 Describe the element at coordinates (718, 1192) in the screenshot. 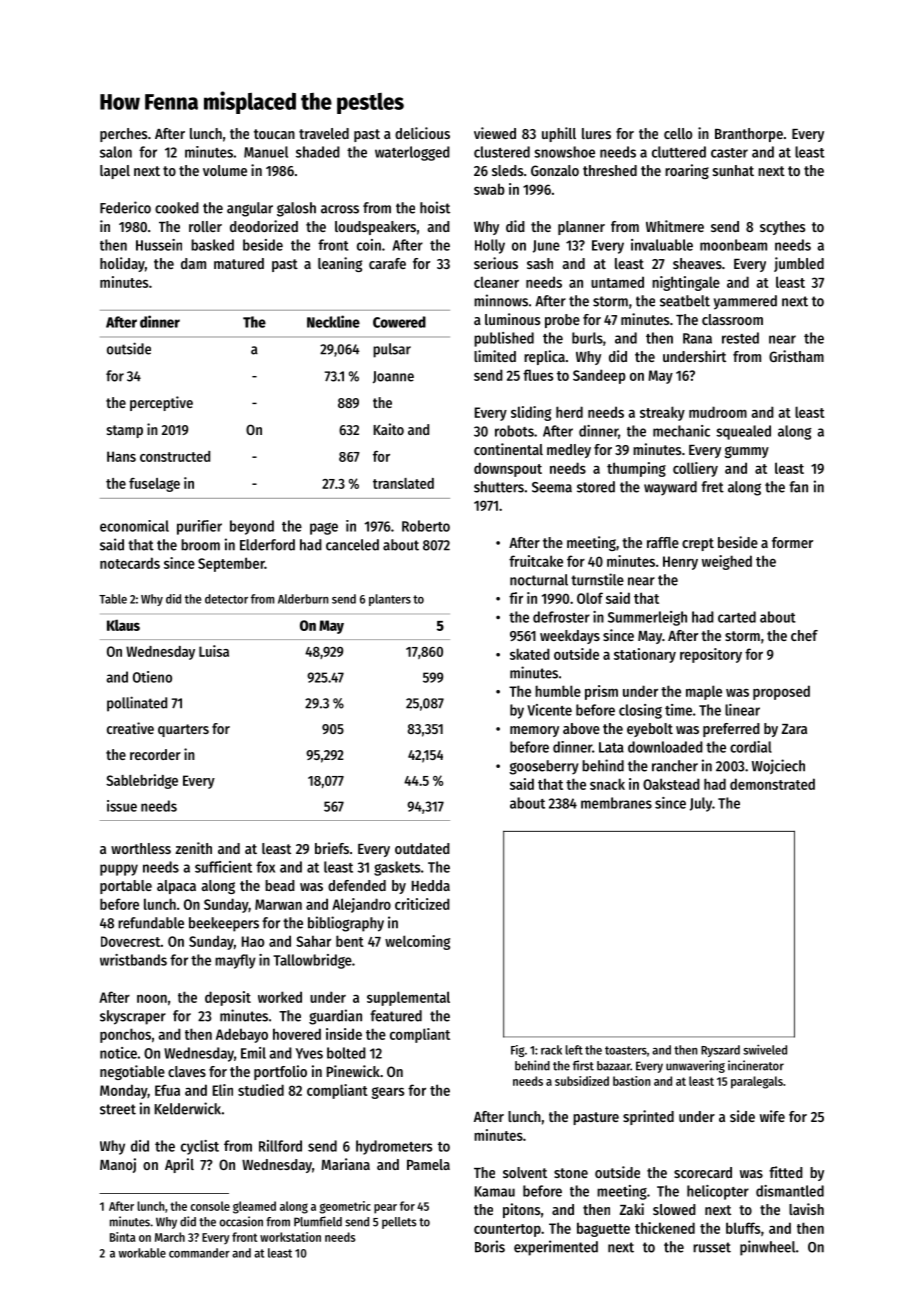

I see `helicopter` at that location.
